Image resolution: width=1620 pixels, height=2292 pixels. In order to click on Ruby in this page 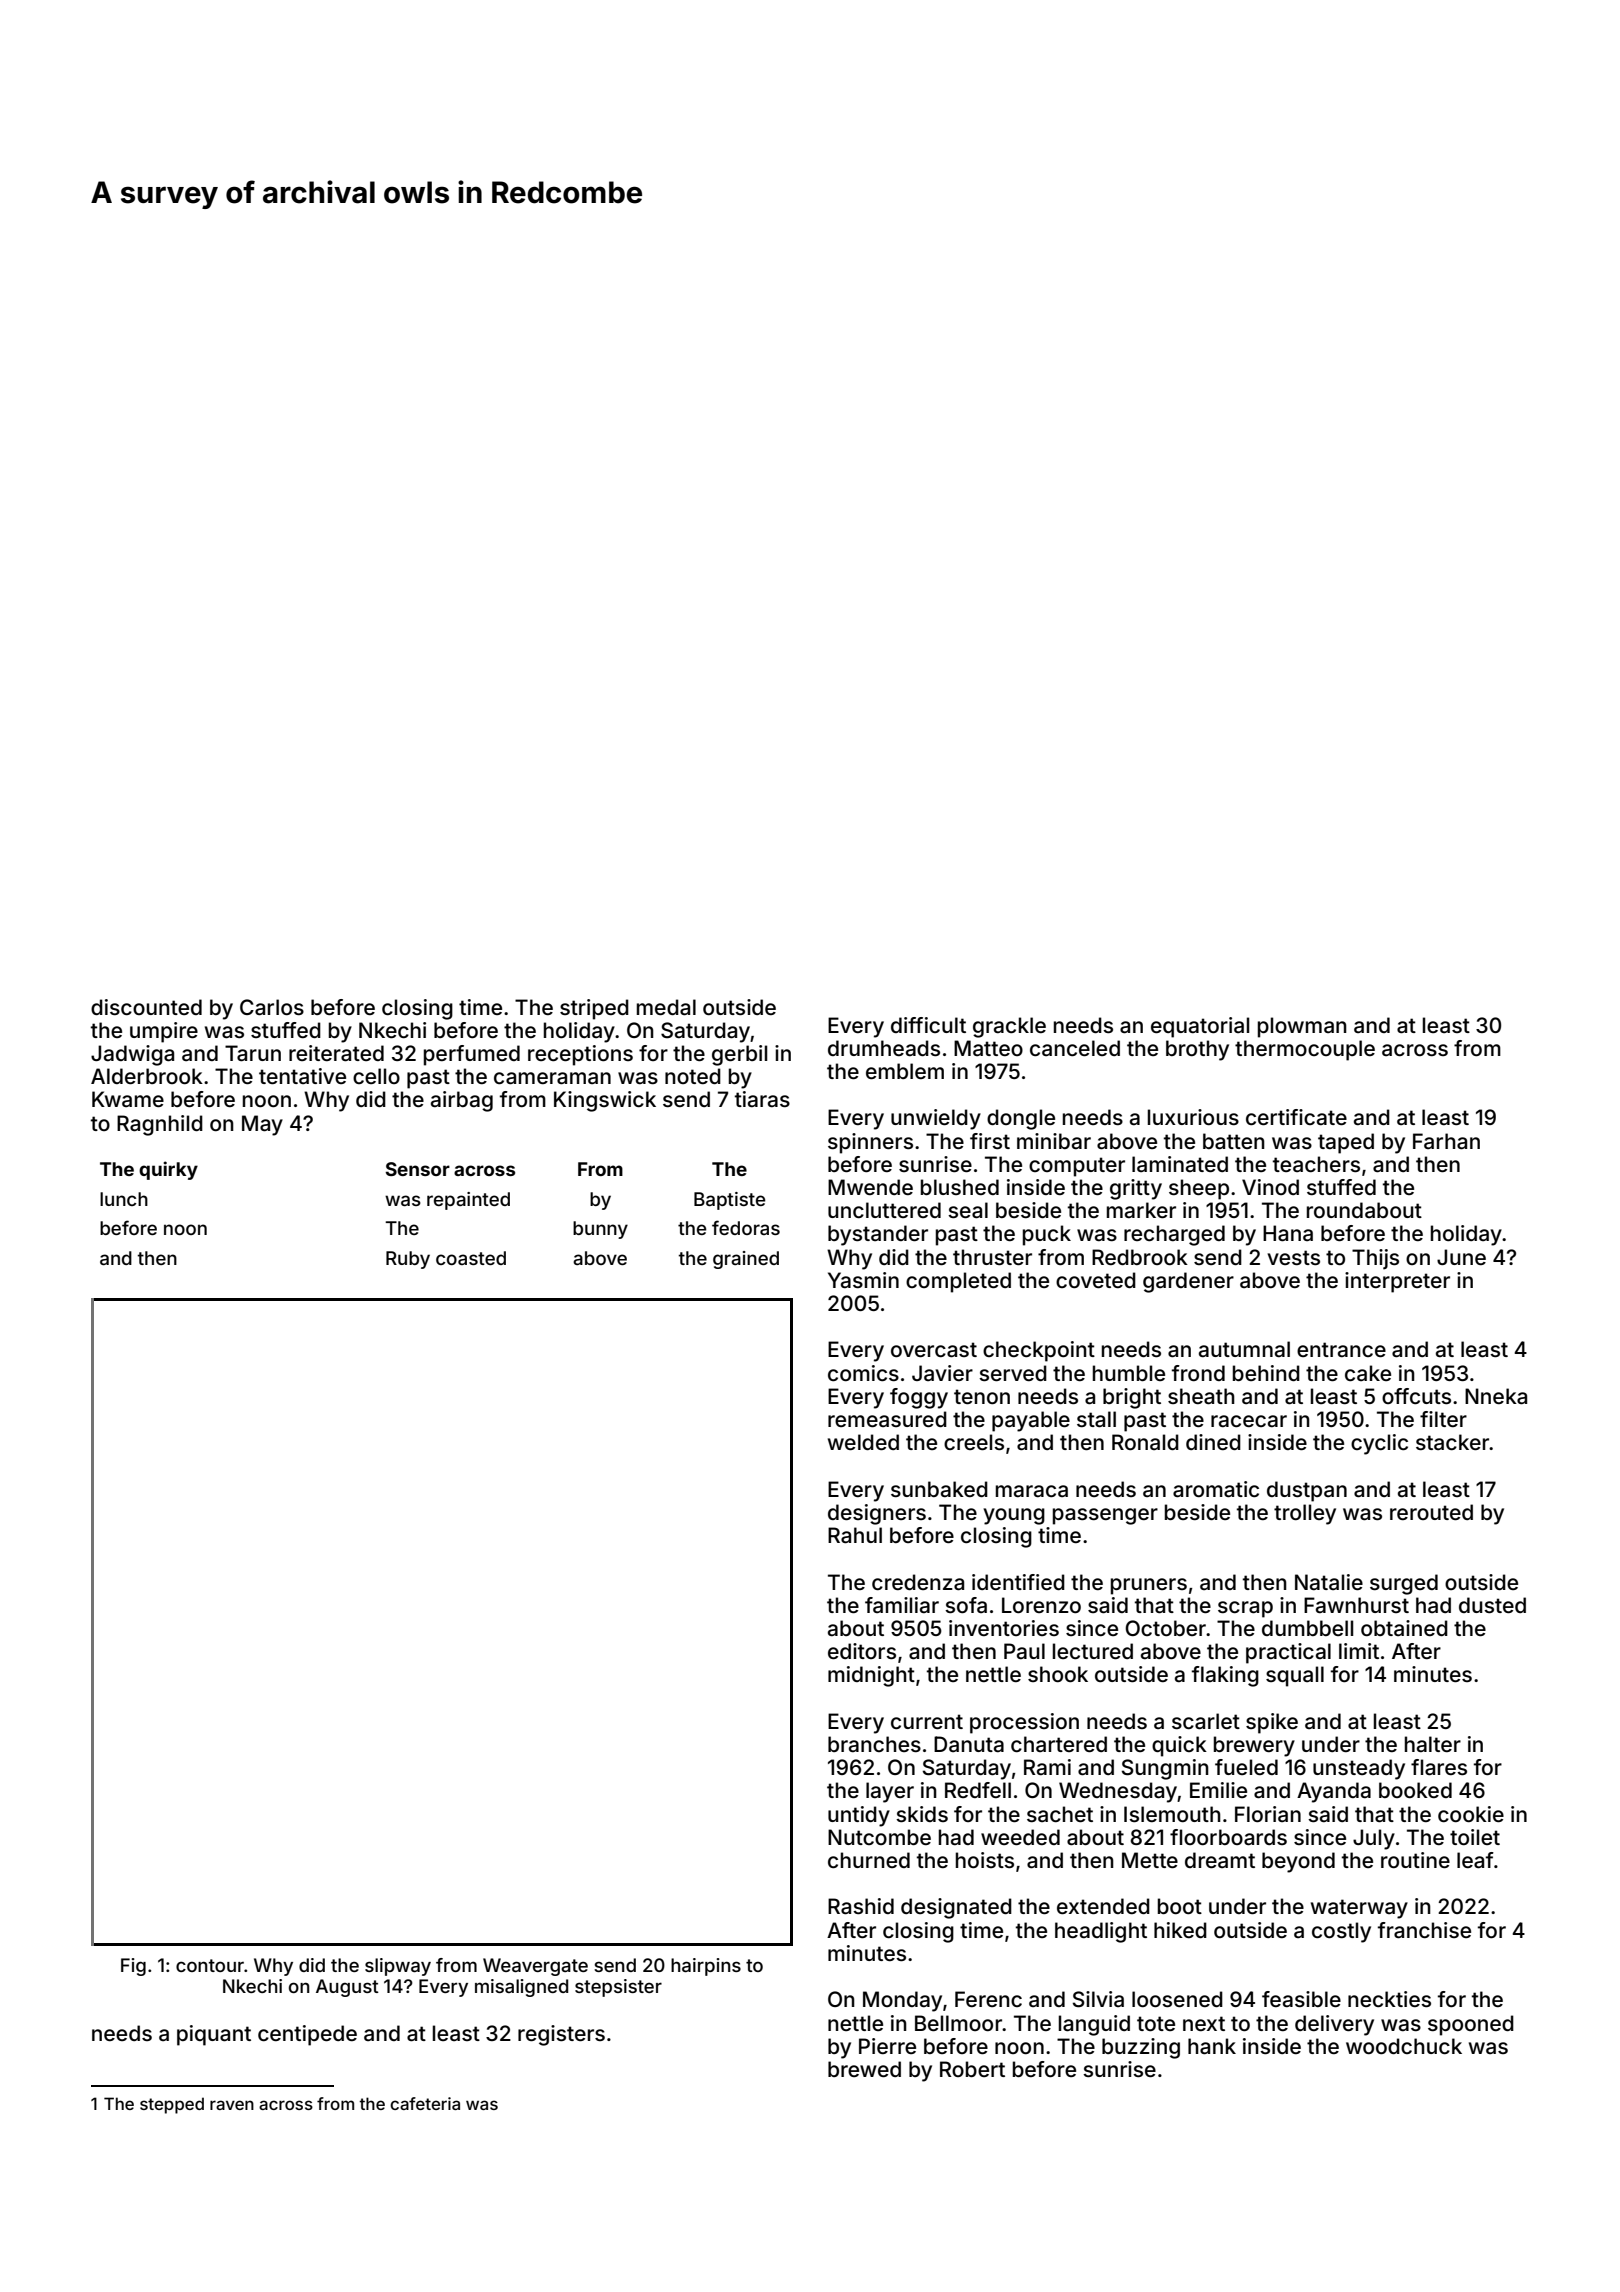, I will do `click(408, 1260)`.
